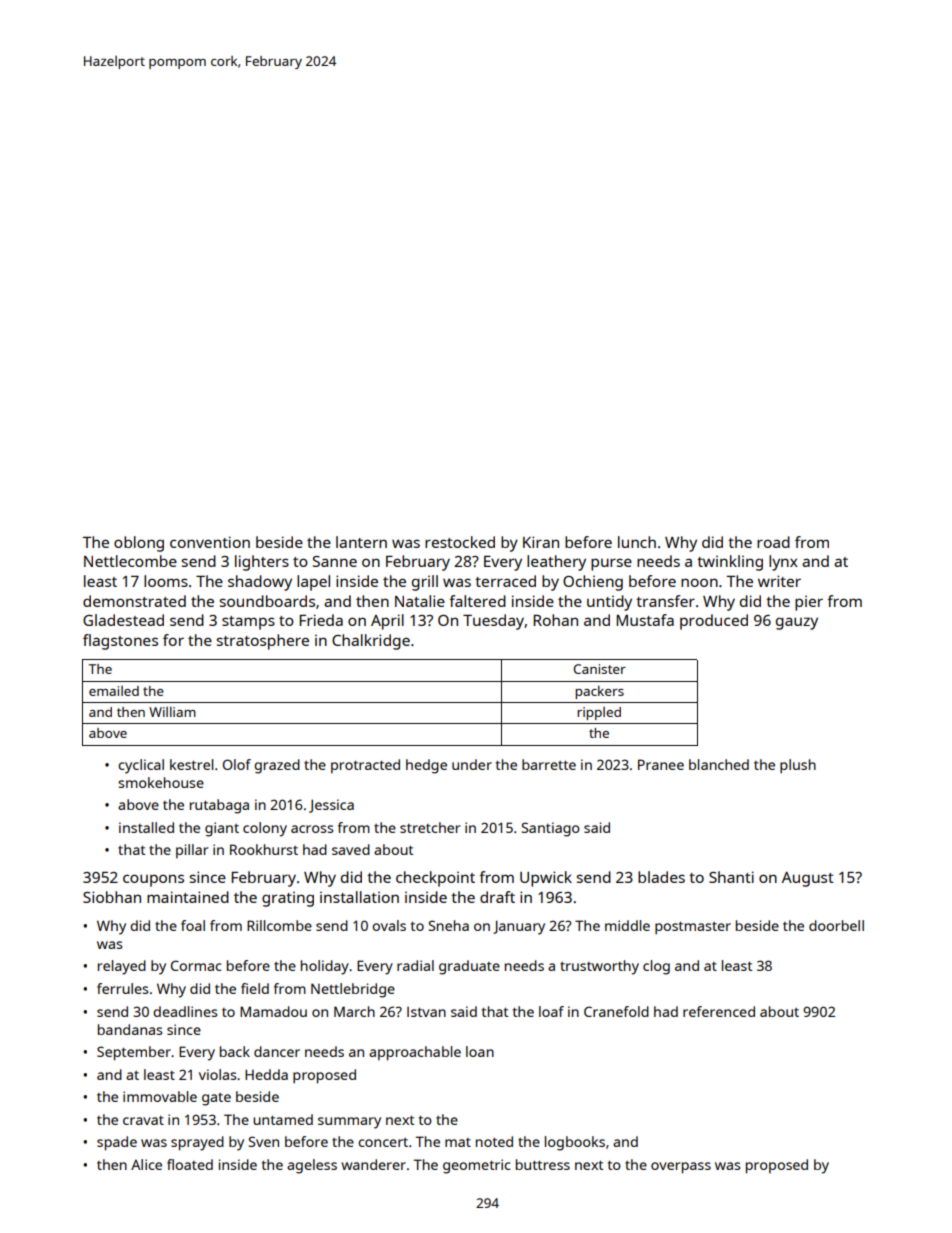 This page has height=1233, width=952. I want to click on September, so click(134, 1053).
